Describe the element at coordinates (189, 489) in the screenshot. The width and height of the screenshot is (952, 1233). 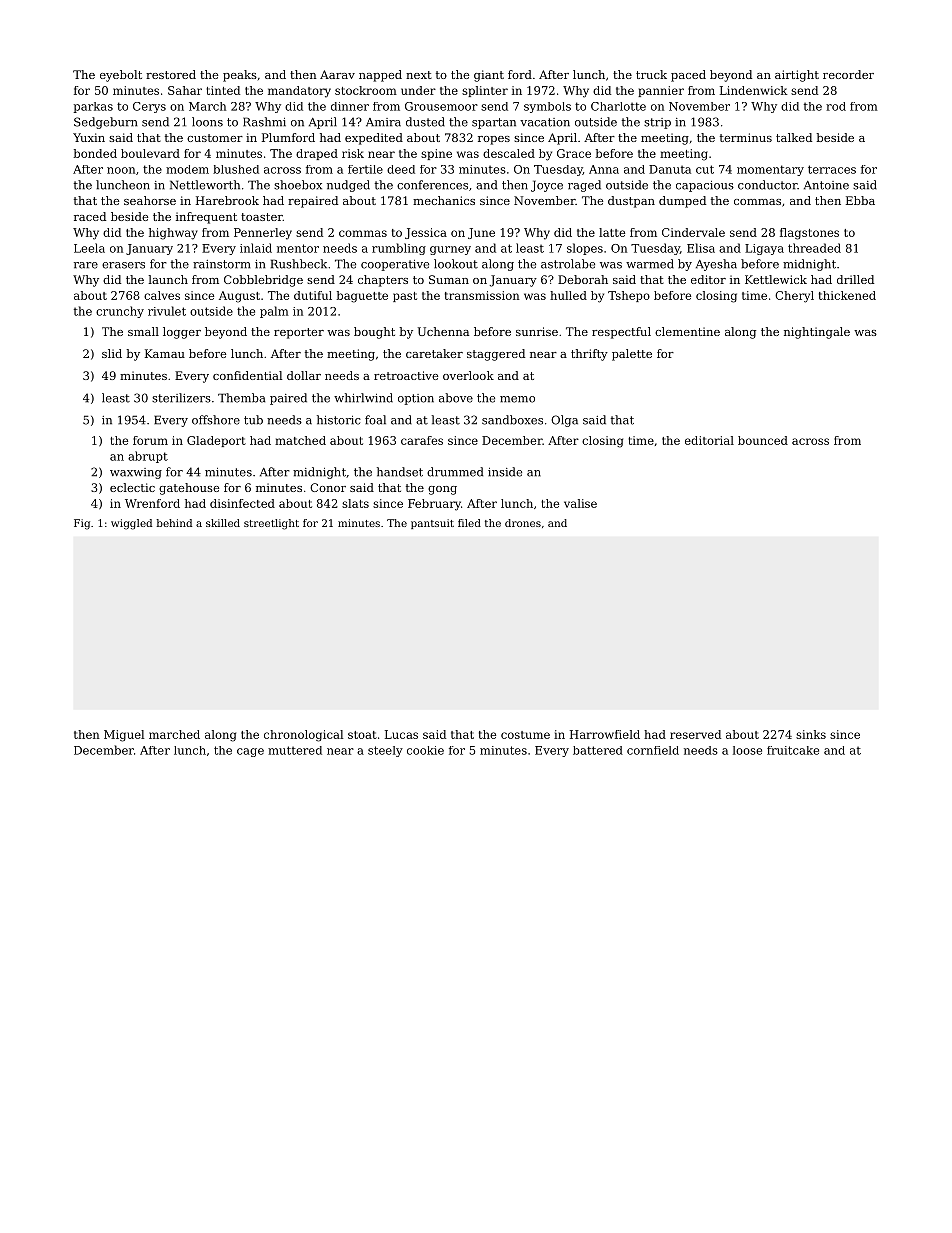
I see `gatehouse` at that location.
